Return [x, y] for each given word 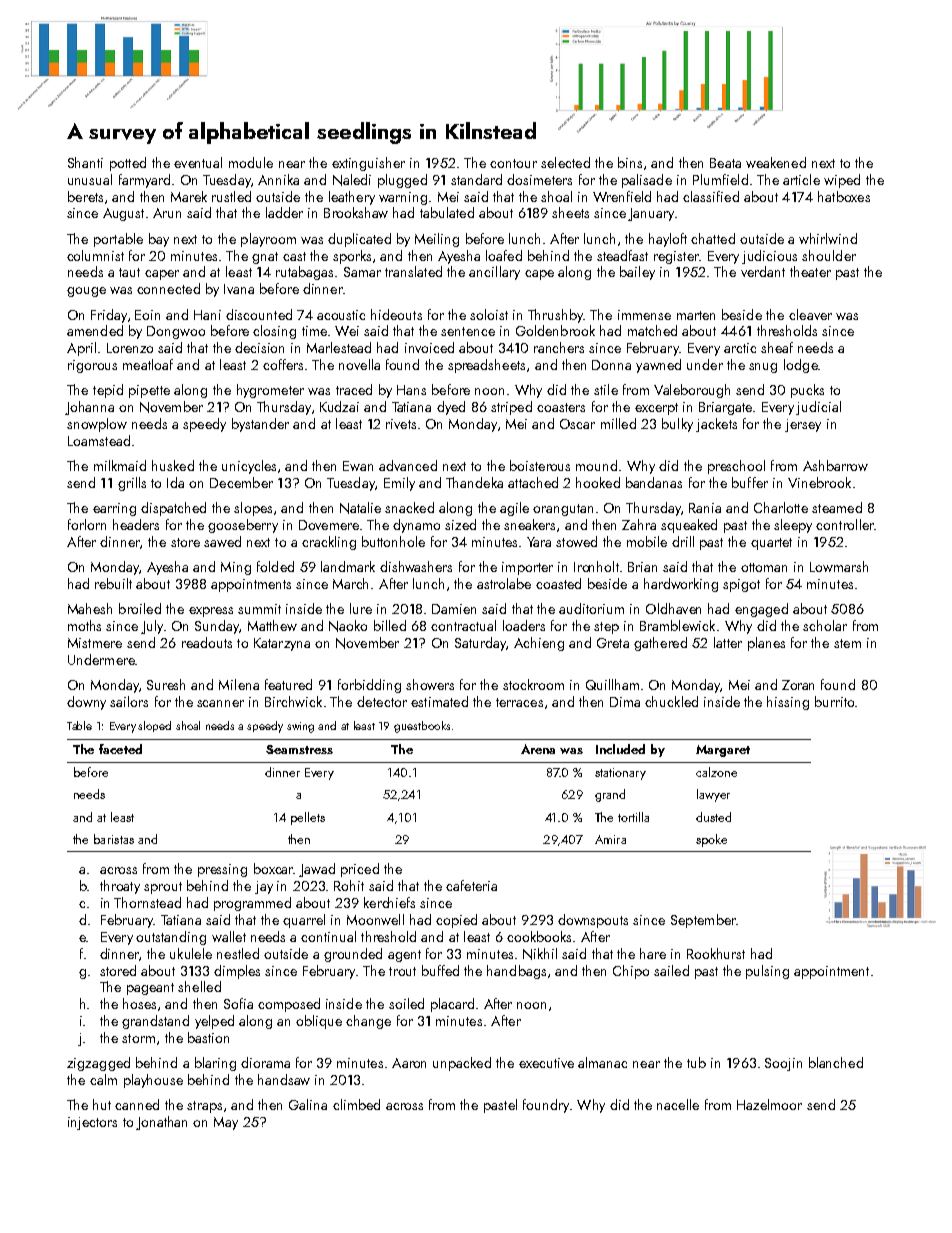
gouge [86, 292]
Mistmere [95, 643]
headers [136, 524]
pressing [222, 870]
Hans [411, 390]
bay [159, 240]
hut [102, 1104]
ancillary [494, 273]
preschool [736, 467]
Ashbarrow [835, 465]
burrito [834, 701]
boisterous [540, 465]
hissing [788, 703]
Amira [610, 839]
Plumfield [720, 179]
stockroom [533, 684]
